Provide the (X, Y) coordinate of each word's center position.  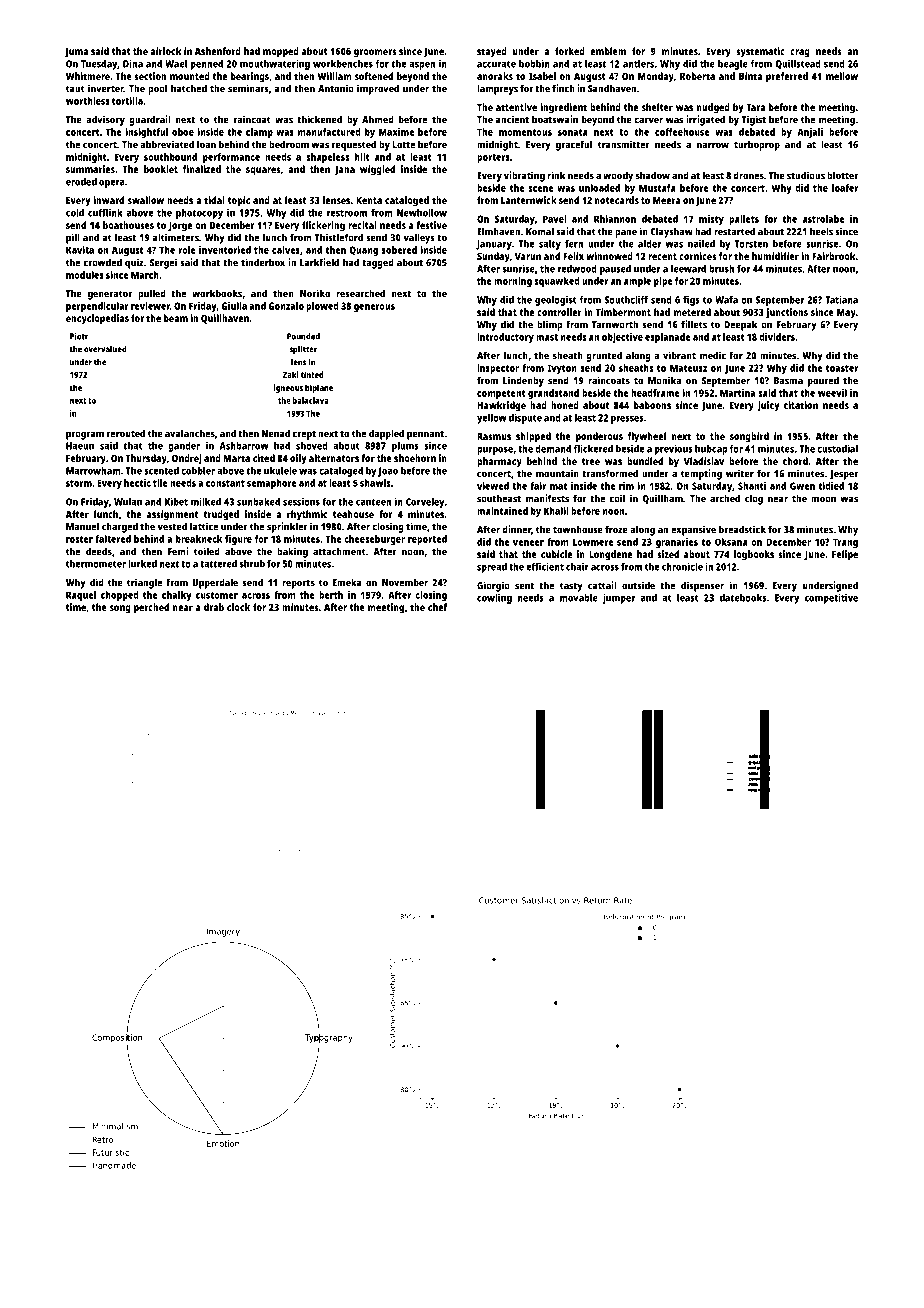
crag (800, 53)
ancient (512, 119)
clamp (259, 133)
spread (492, 568)
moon (823, 499)
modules (85, 275)
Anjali (810, 133)
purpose (495, 451)
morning (513, 282)
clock (238, 607)
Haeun (80, 446)
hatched (189, 88)
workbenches (343, 64)
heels (821, 231)
